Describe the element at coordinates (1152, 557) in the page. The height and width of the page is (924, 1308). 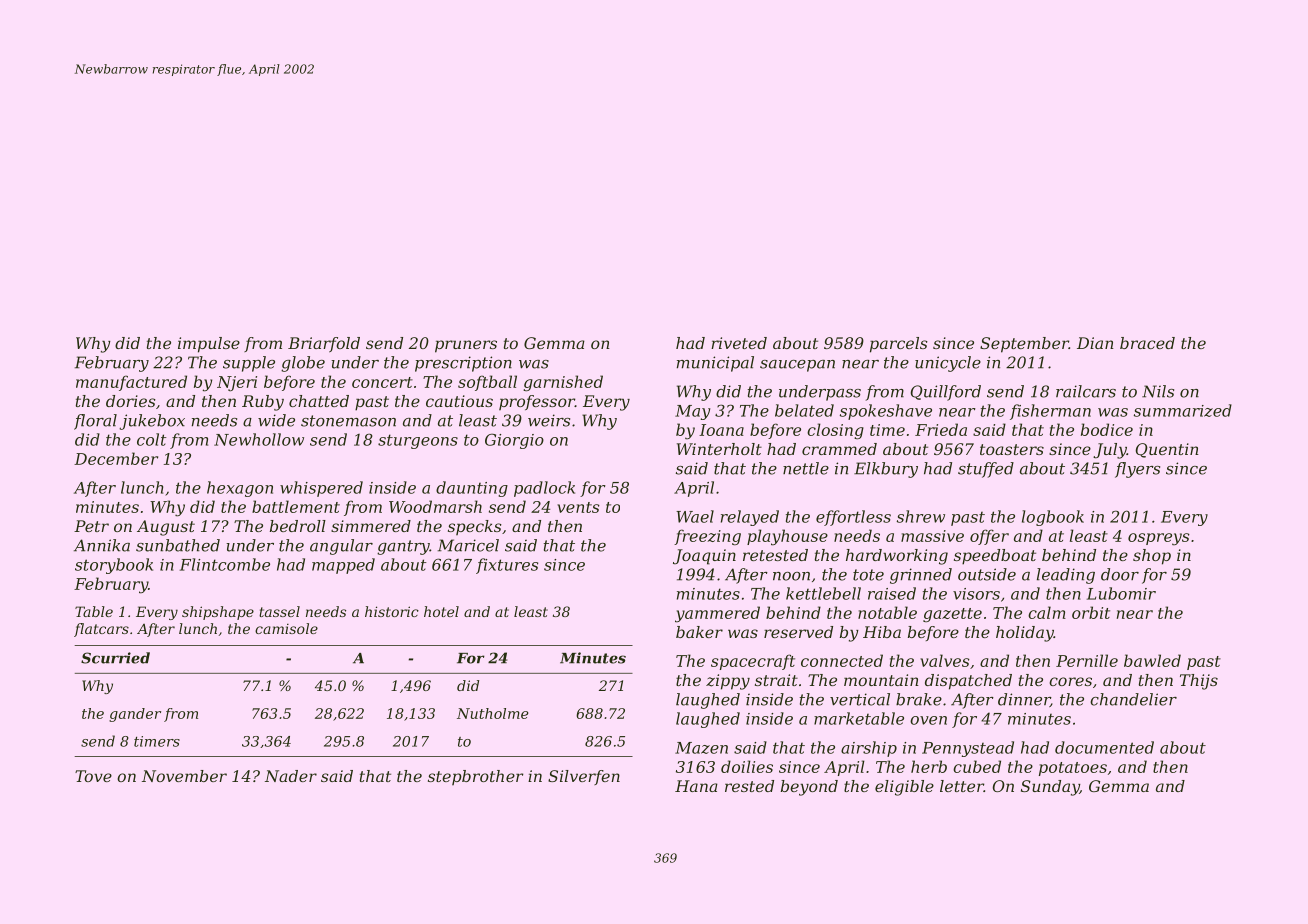
I see `shop` at that location.
